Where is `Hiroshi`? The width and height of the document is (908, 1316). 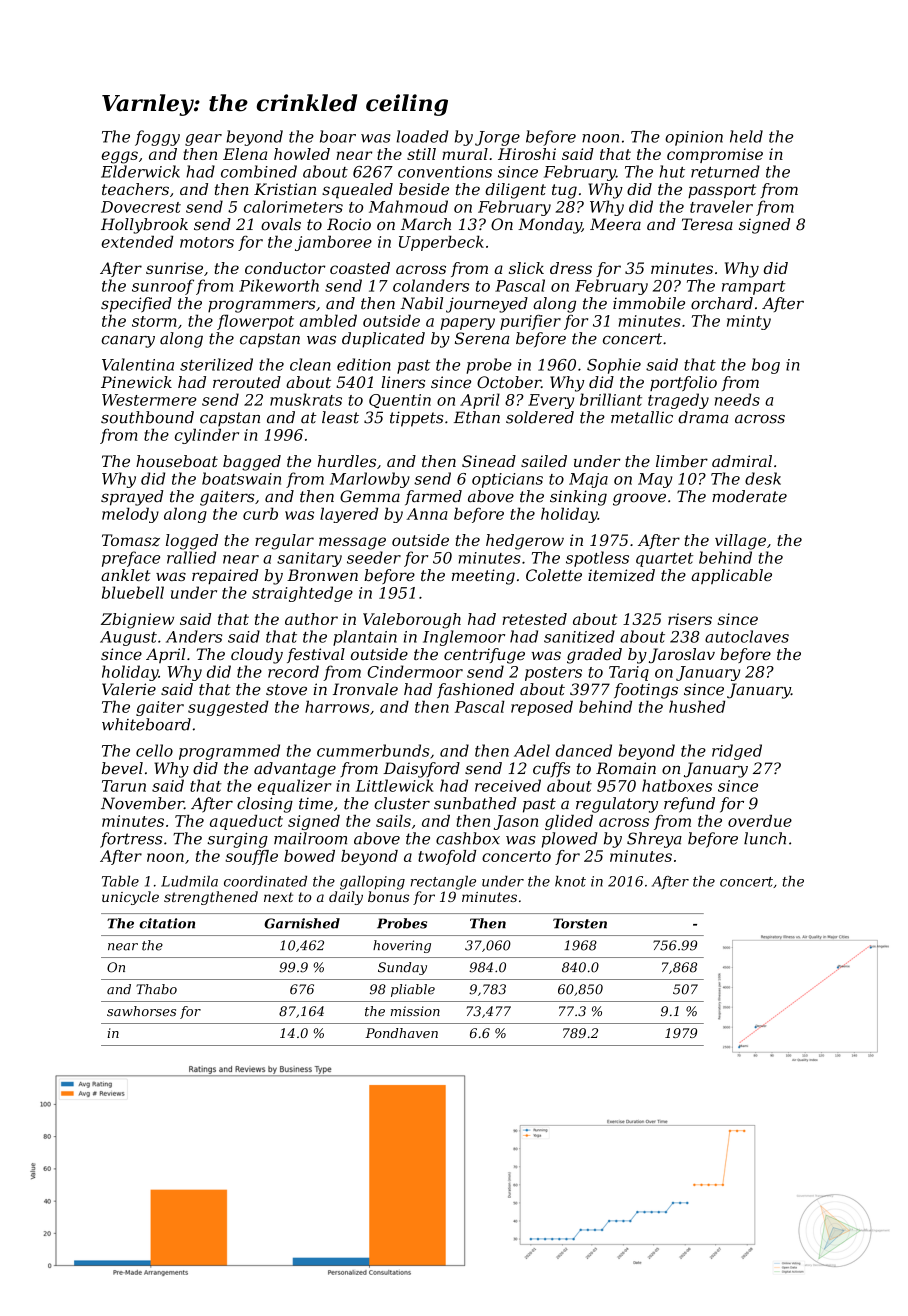 Hiroshi is located at coordinates (527, 154).
